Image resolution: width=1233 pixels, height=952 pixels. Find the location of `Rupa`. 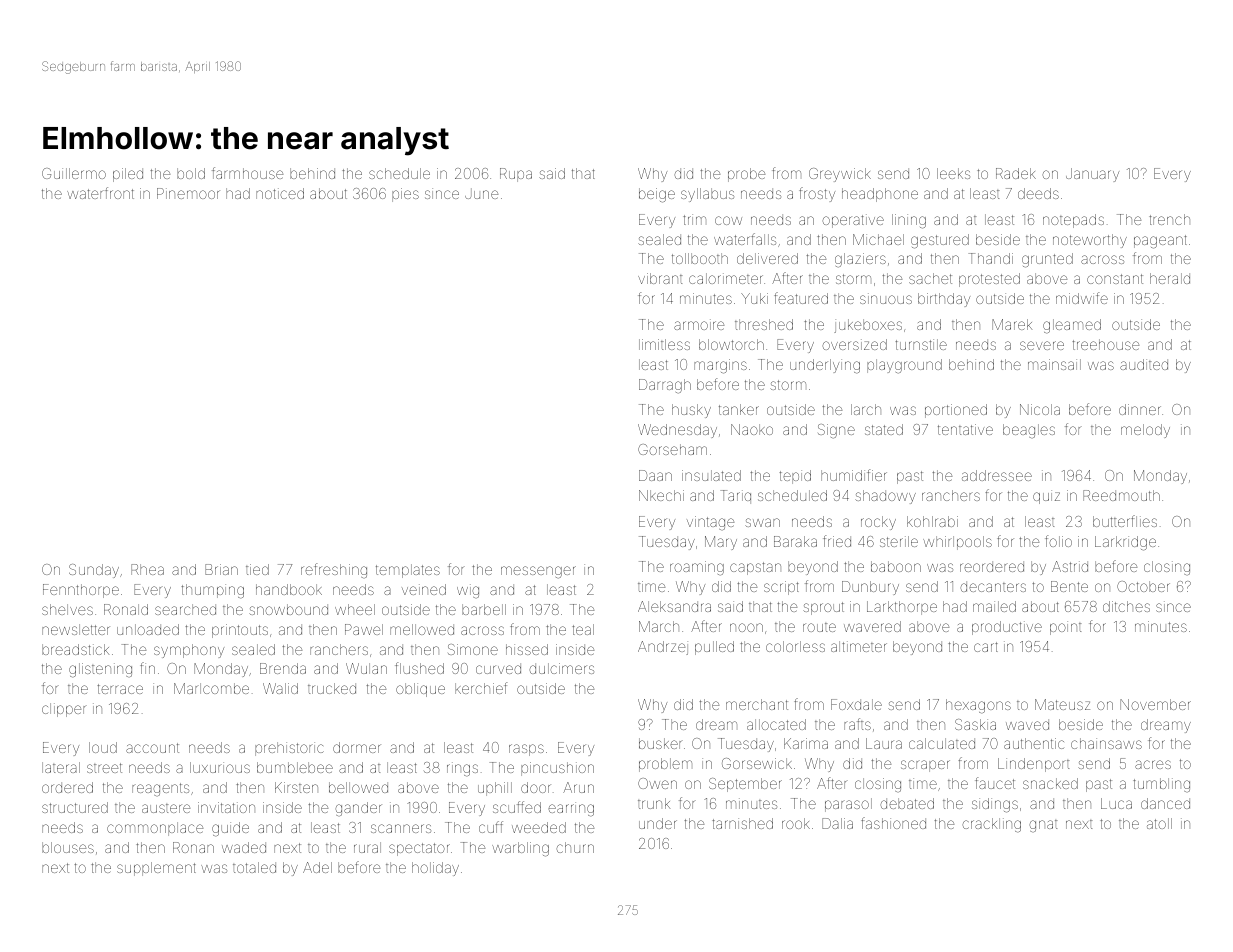

Rupa is located at coordinates (516, 175).
